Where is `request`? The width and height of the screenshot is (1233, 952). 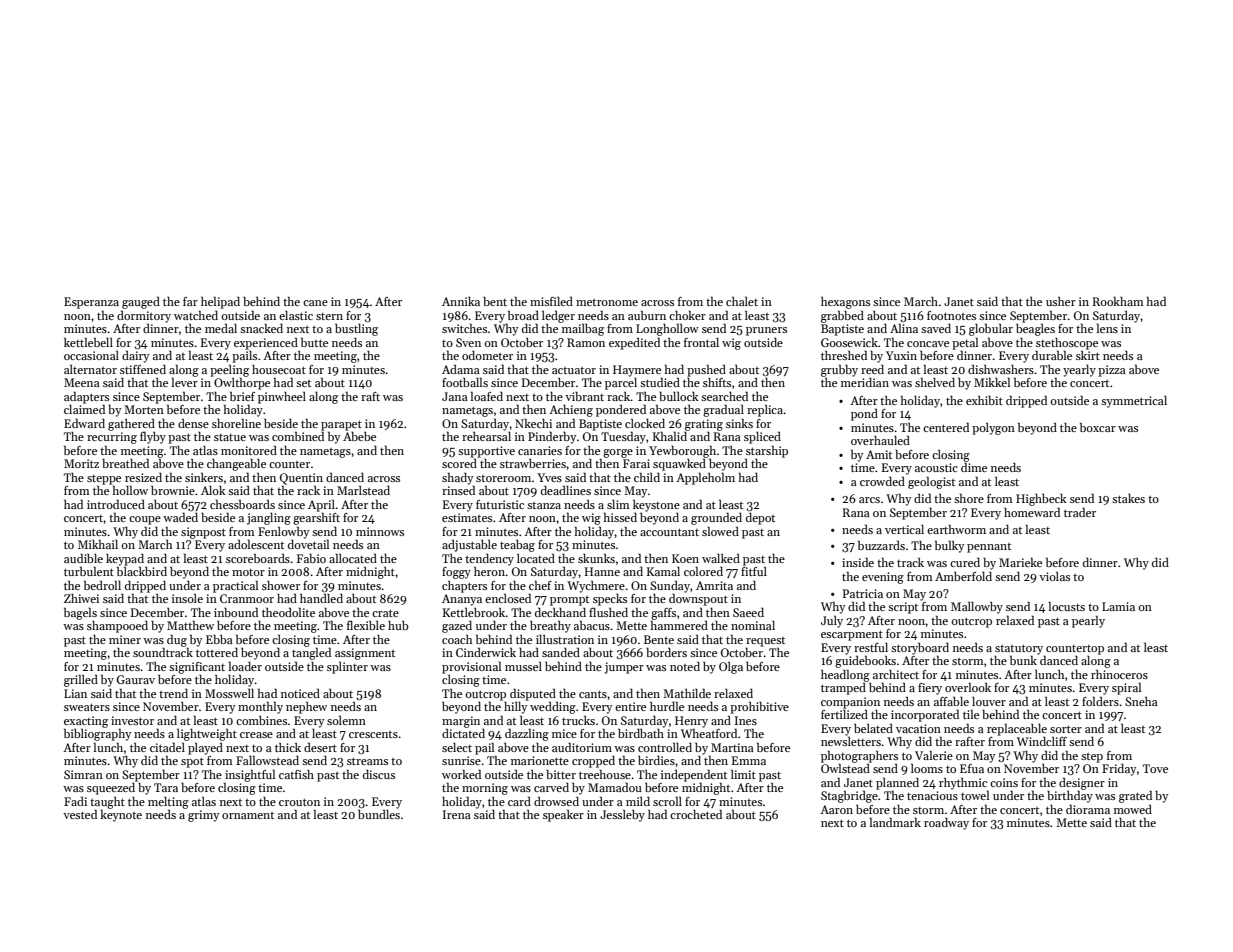
request is located at coordinates (765, 642).
